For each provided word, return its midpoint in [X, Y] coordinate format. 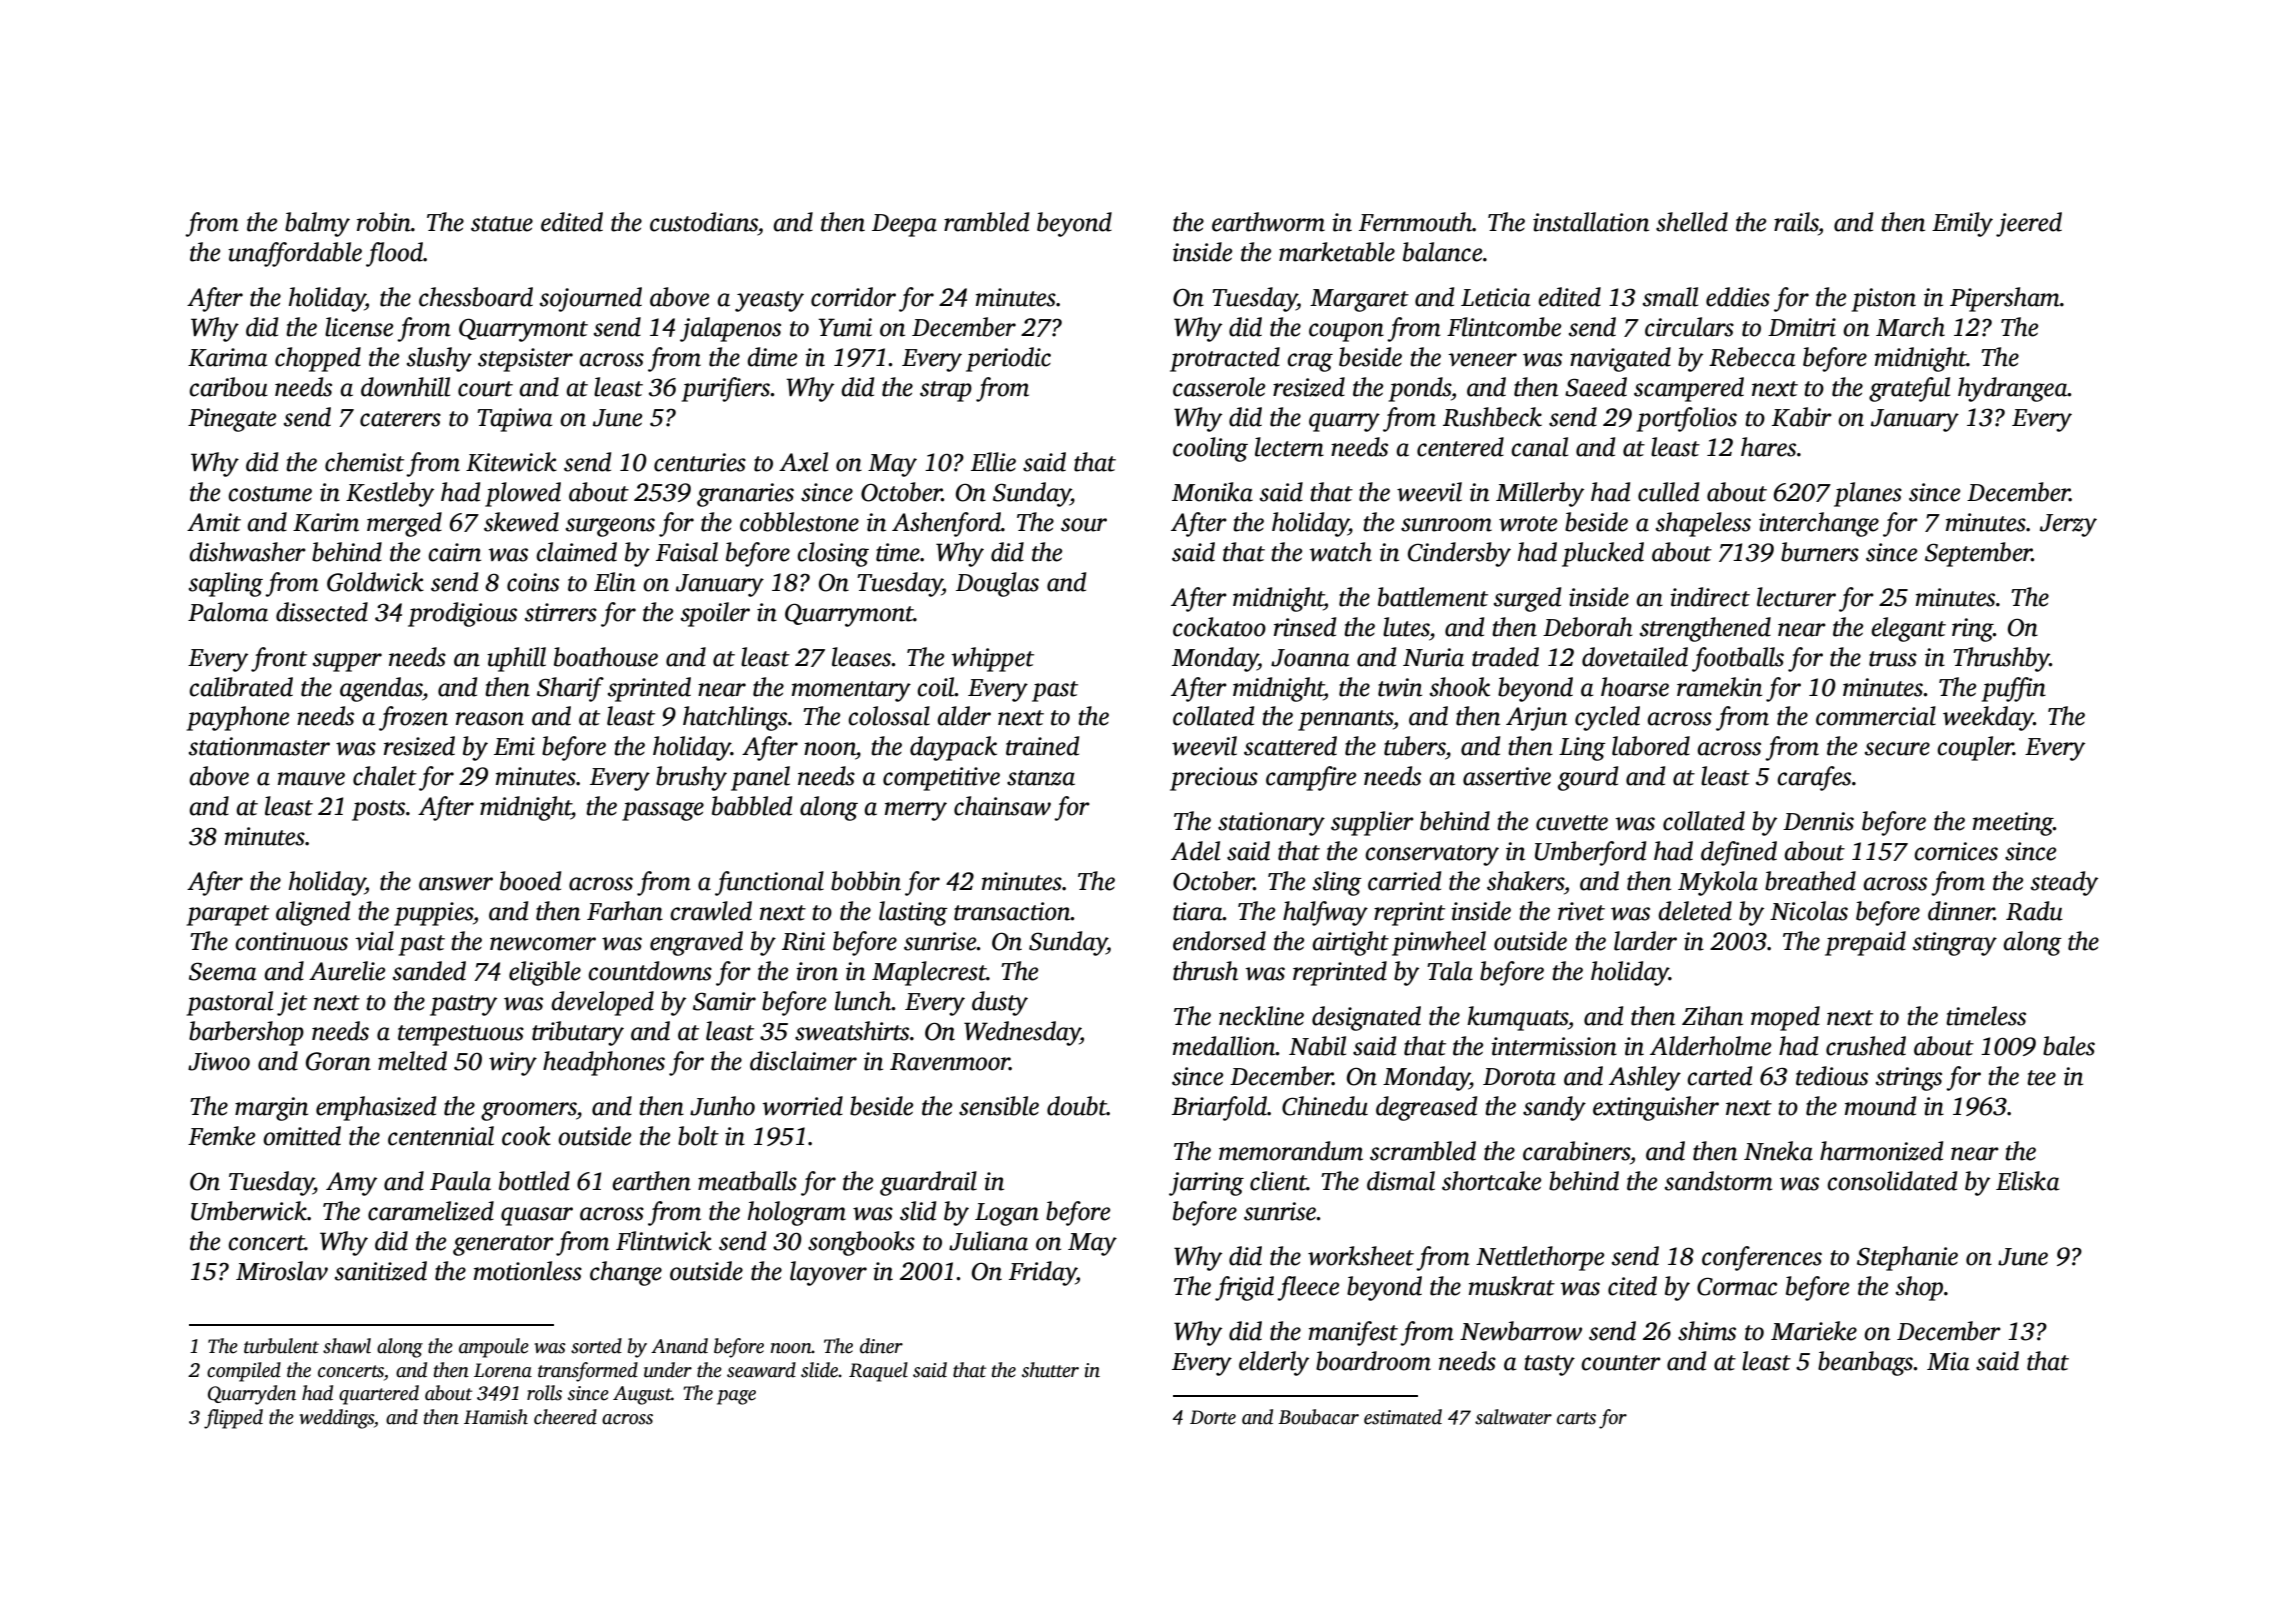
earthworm [1268, 222]
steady [2064, 883]
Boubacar [1318, 1417]
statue [502, 224]
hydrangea [2013, 389]
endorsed [1219, 941]
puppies [433, 914]
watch [1340, 552]
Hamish [496, 1417]
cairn [454, 552]
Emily [1962, 224]
